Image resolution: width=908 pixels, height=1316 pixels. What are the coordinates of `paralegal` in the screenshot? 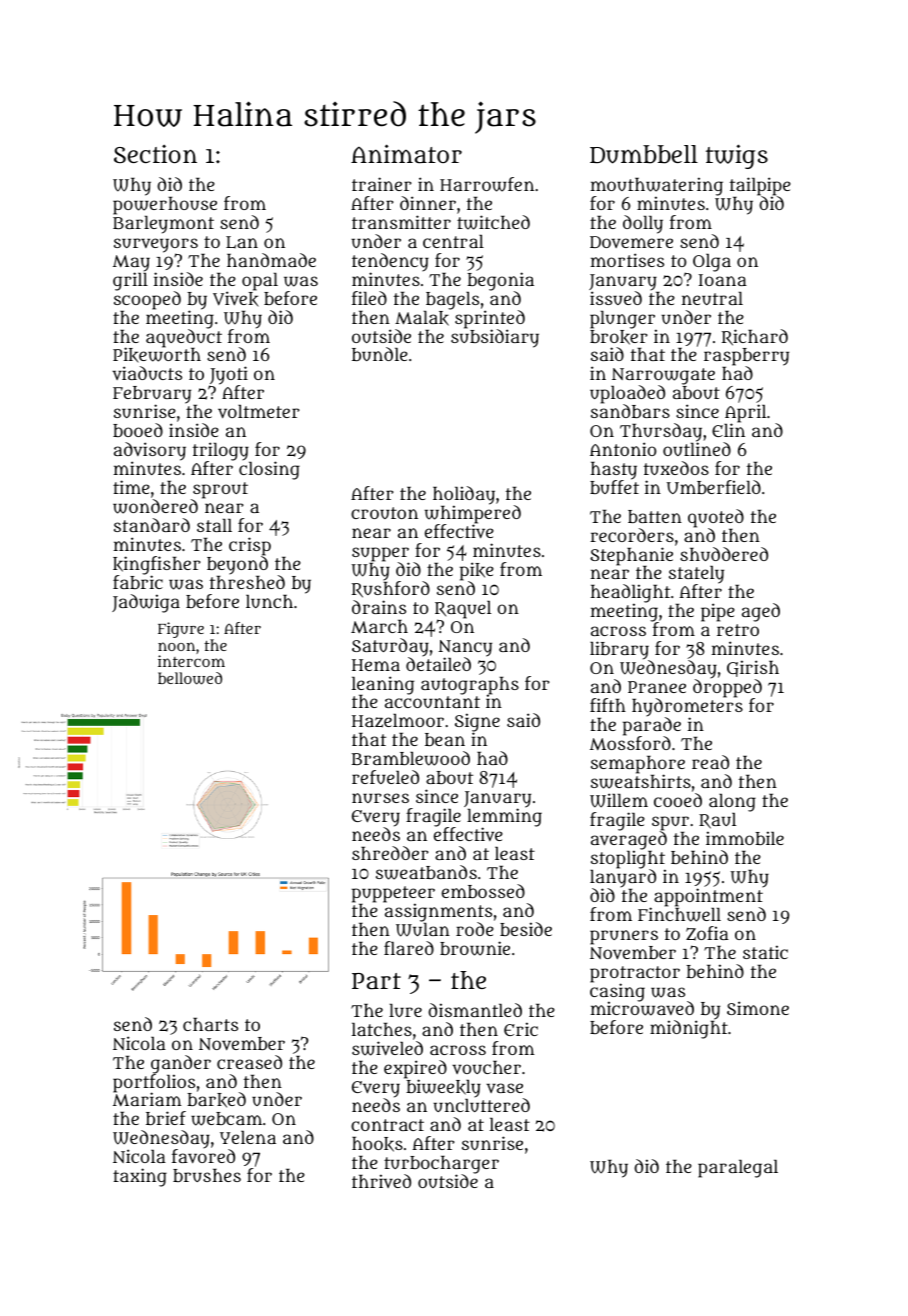 It's located at (738, 1169).
